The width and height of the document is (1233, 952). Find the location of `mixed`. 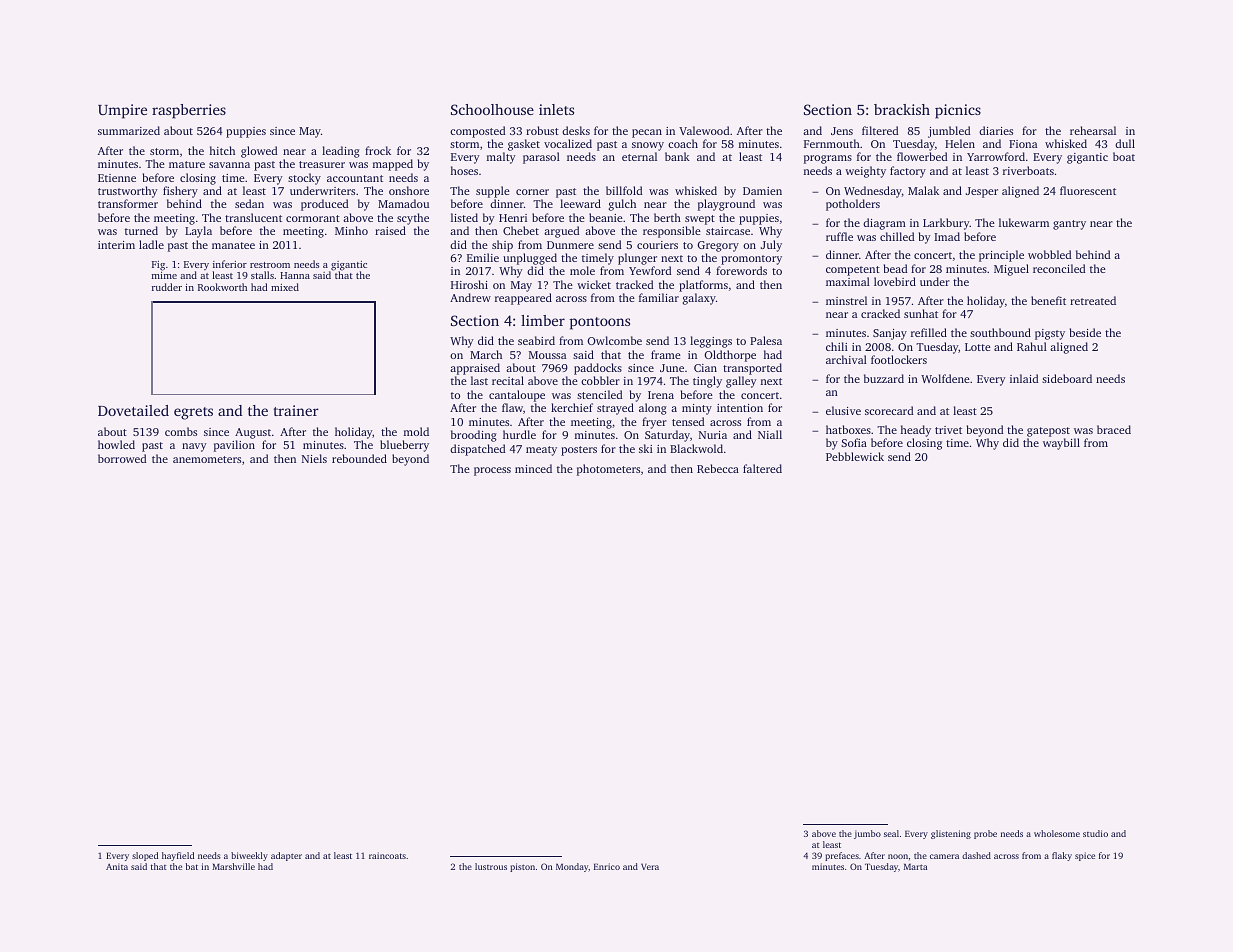

mixed is located at coordinates (285, 287).
